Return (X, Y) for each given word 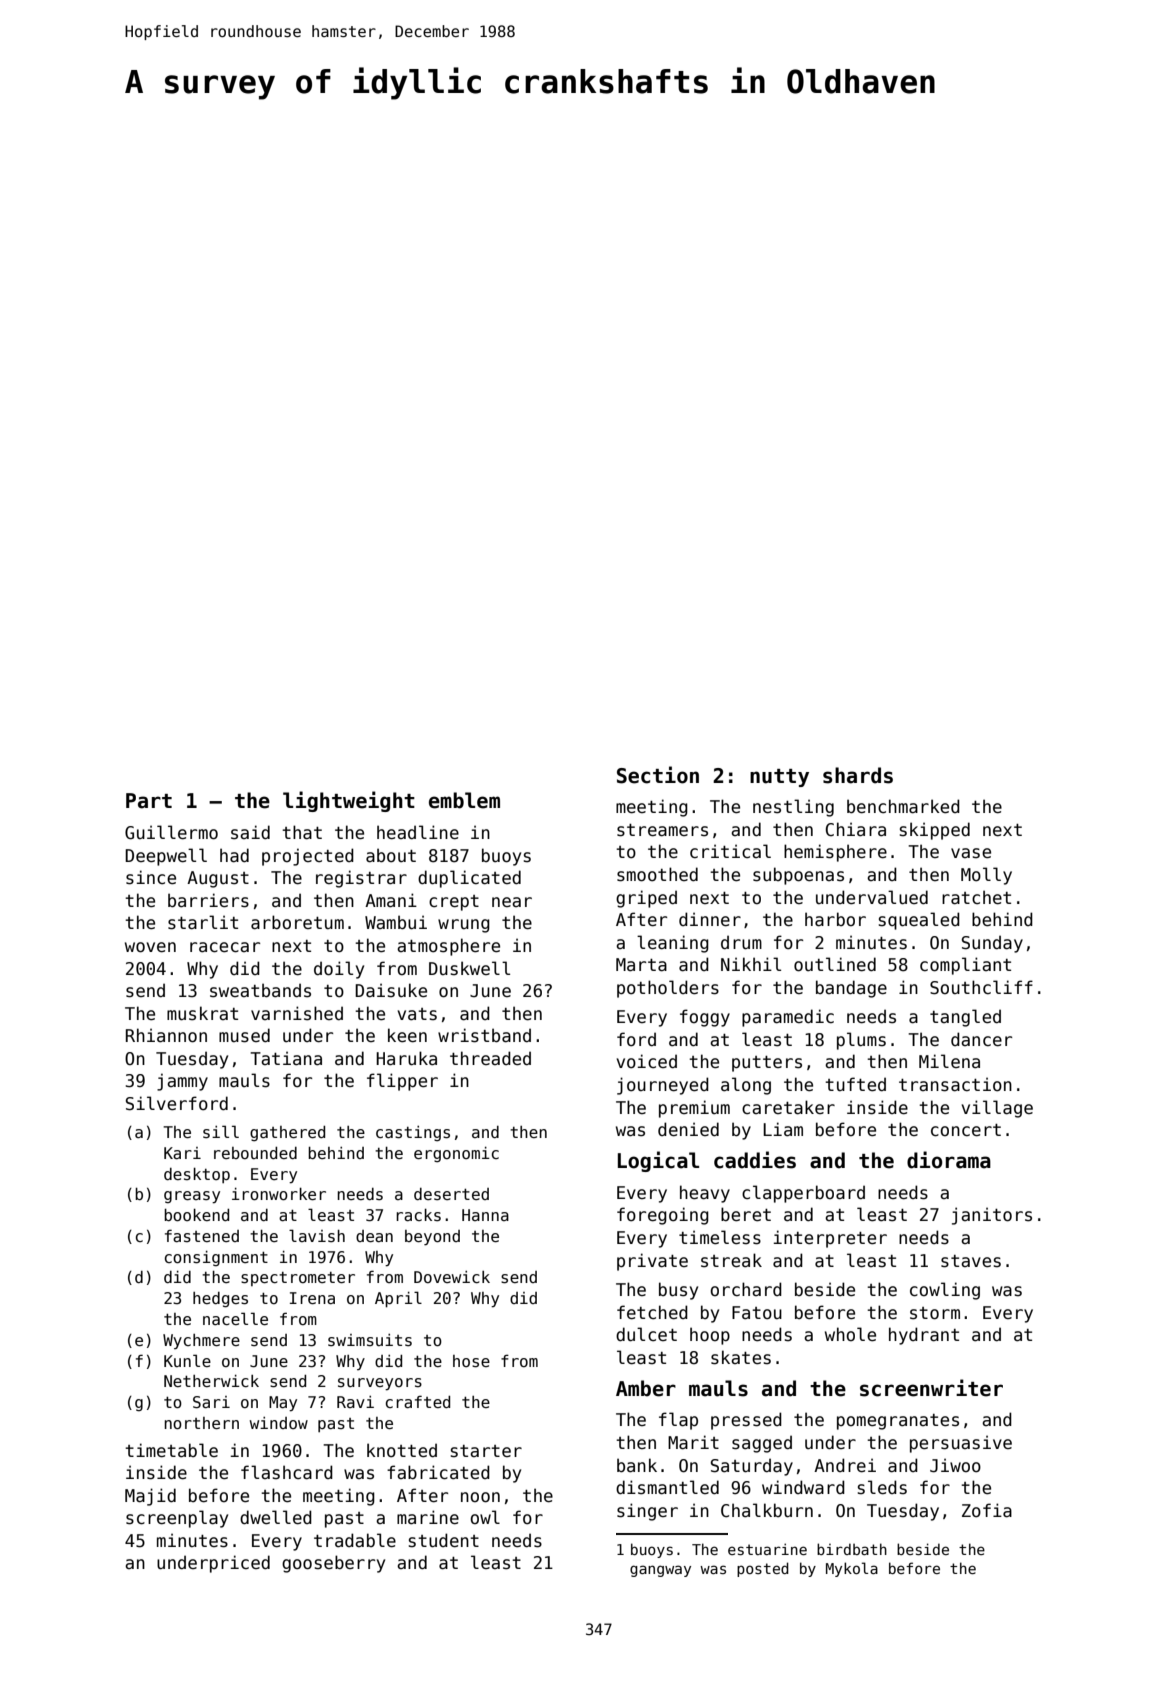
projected (308, 857)
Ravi (355, 1402)
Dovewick (452, 1277)
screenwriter (931, 1388)
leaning (673, 944)
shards (858, 775)
